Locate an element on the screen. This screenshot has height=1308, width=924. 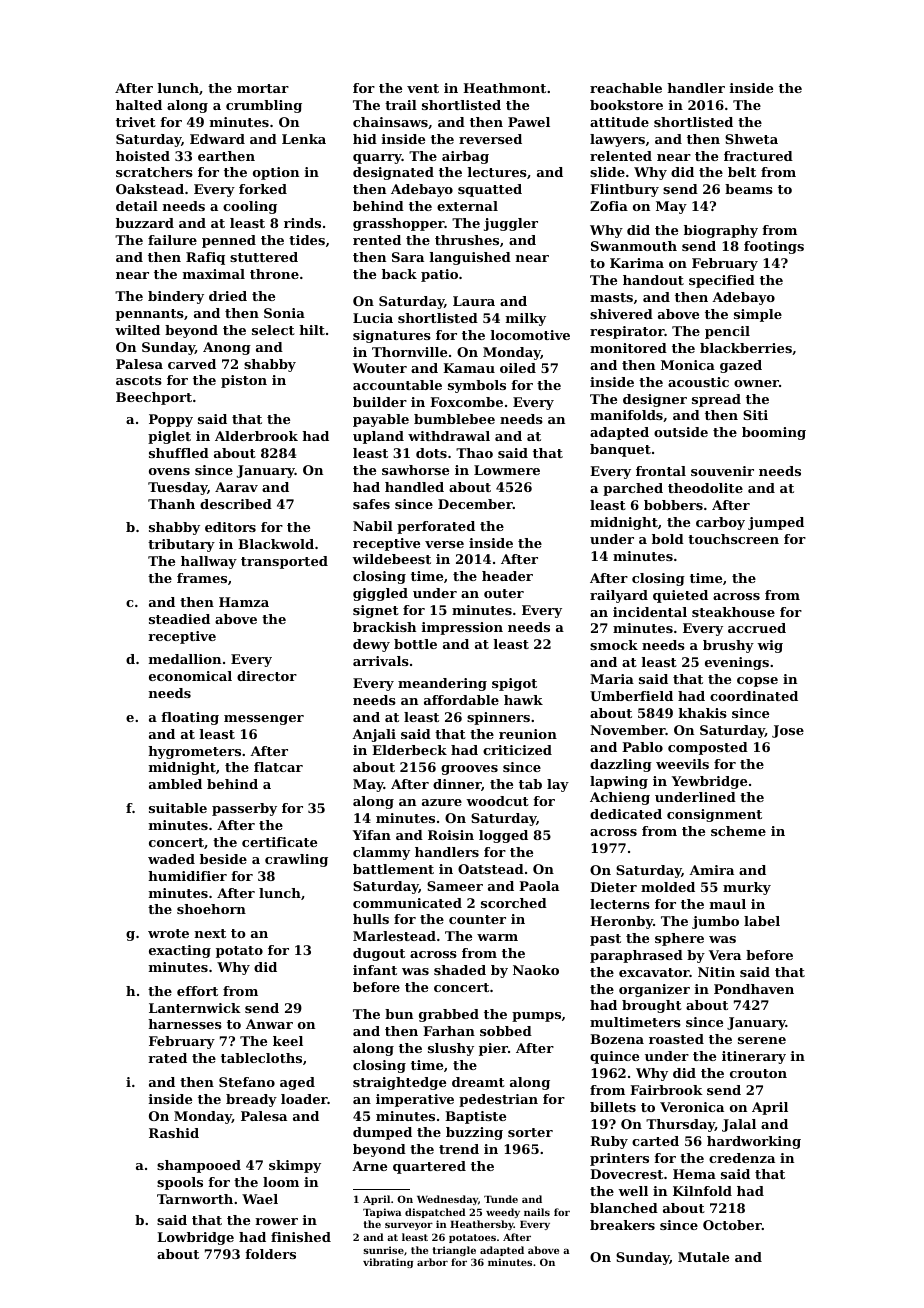
crouton is located at coordinates (758, 1073).
